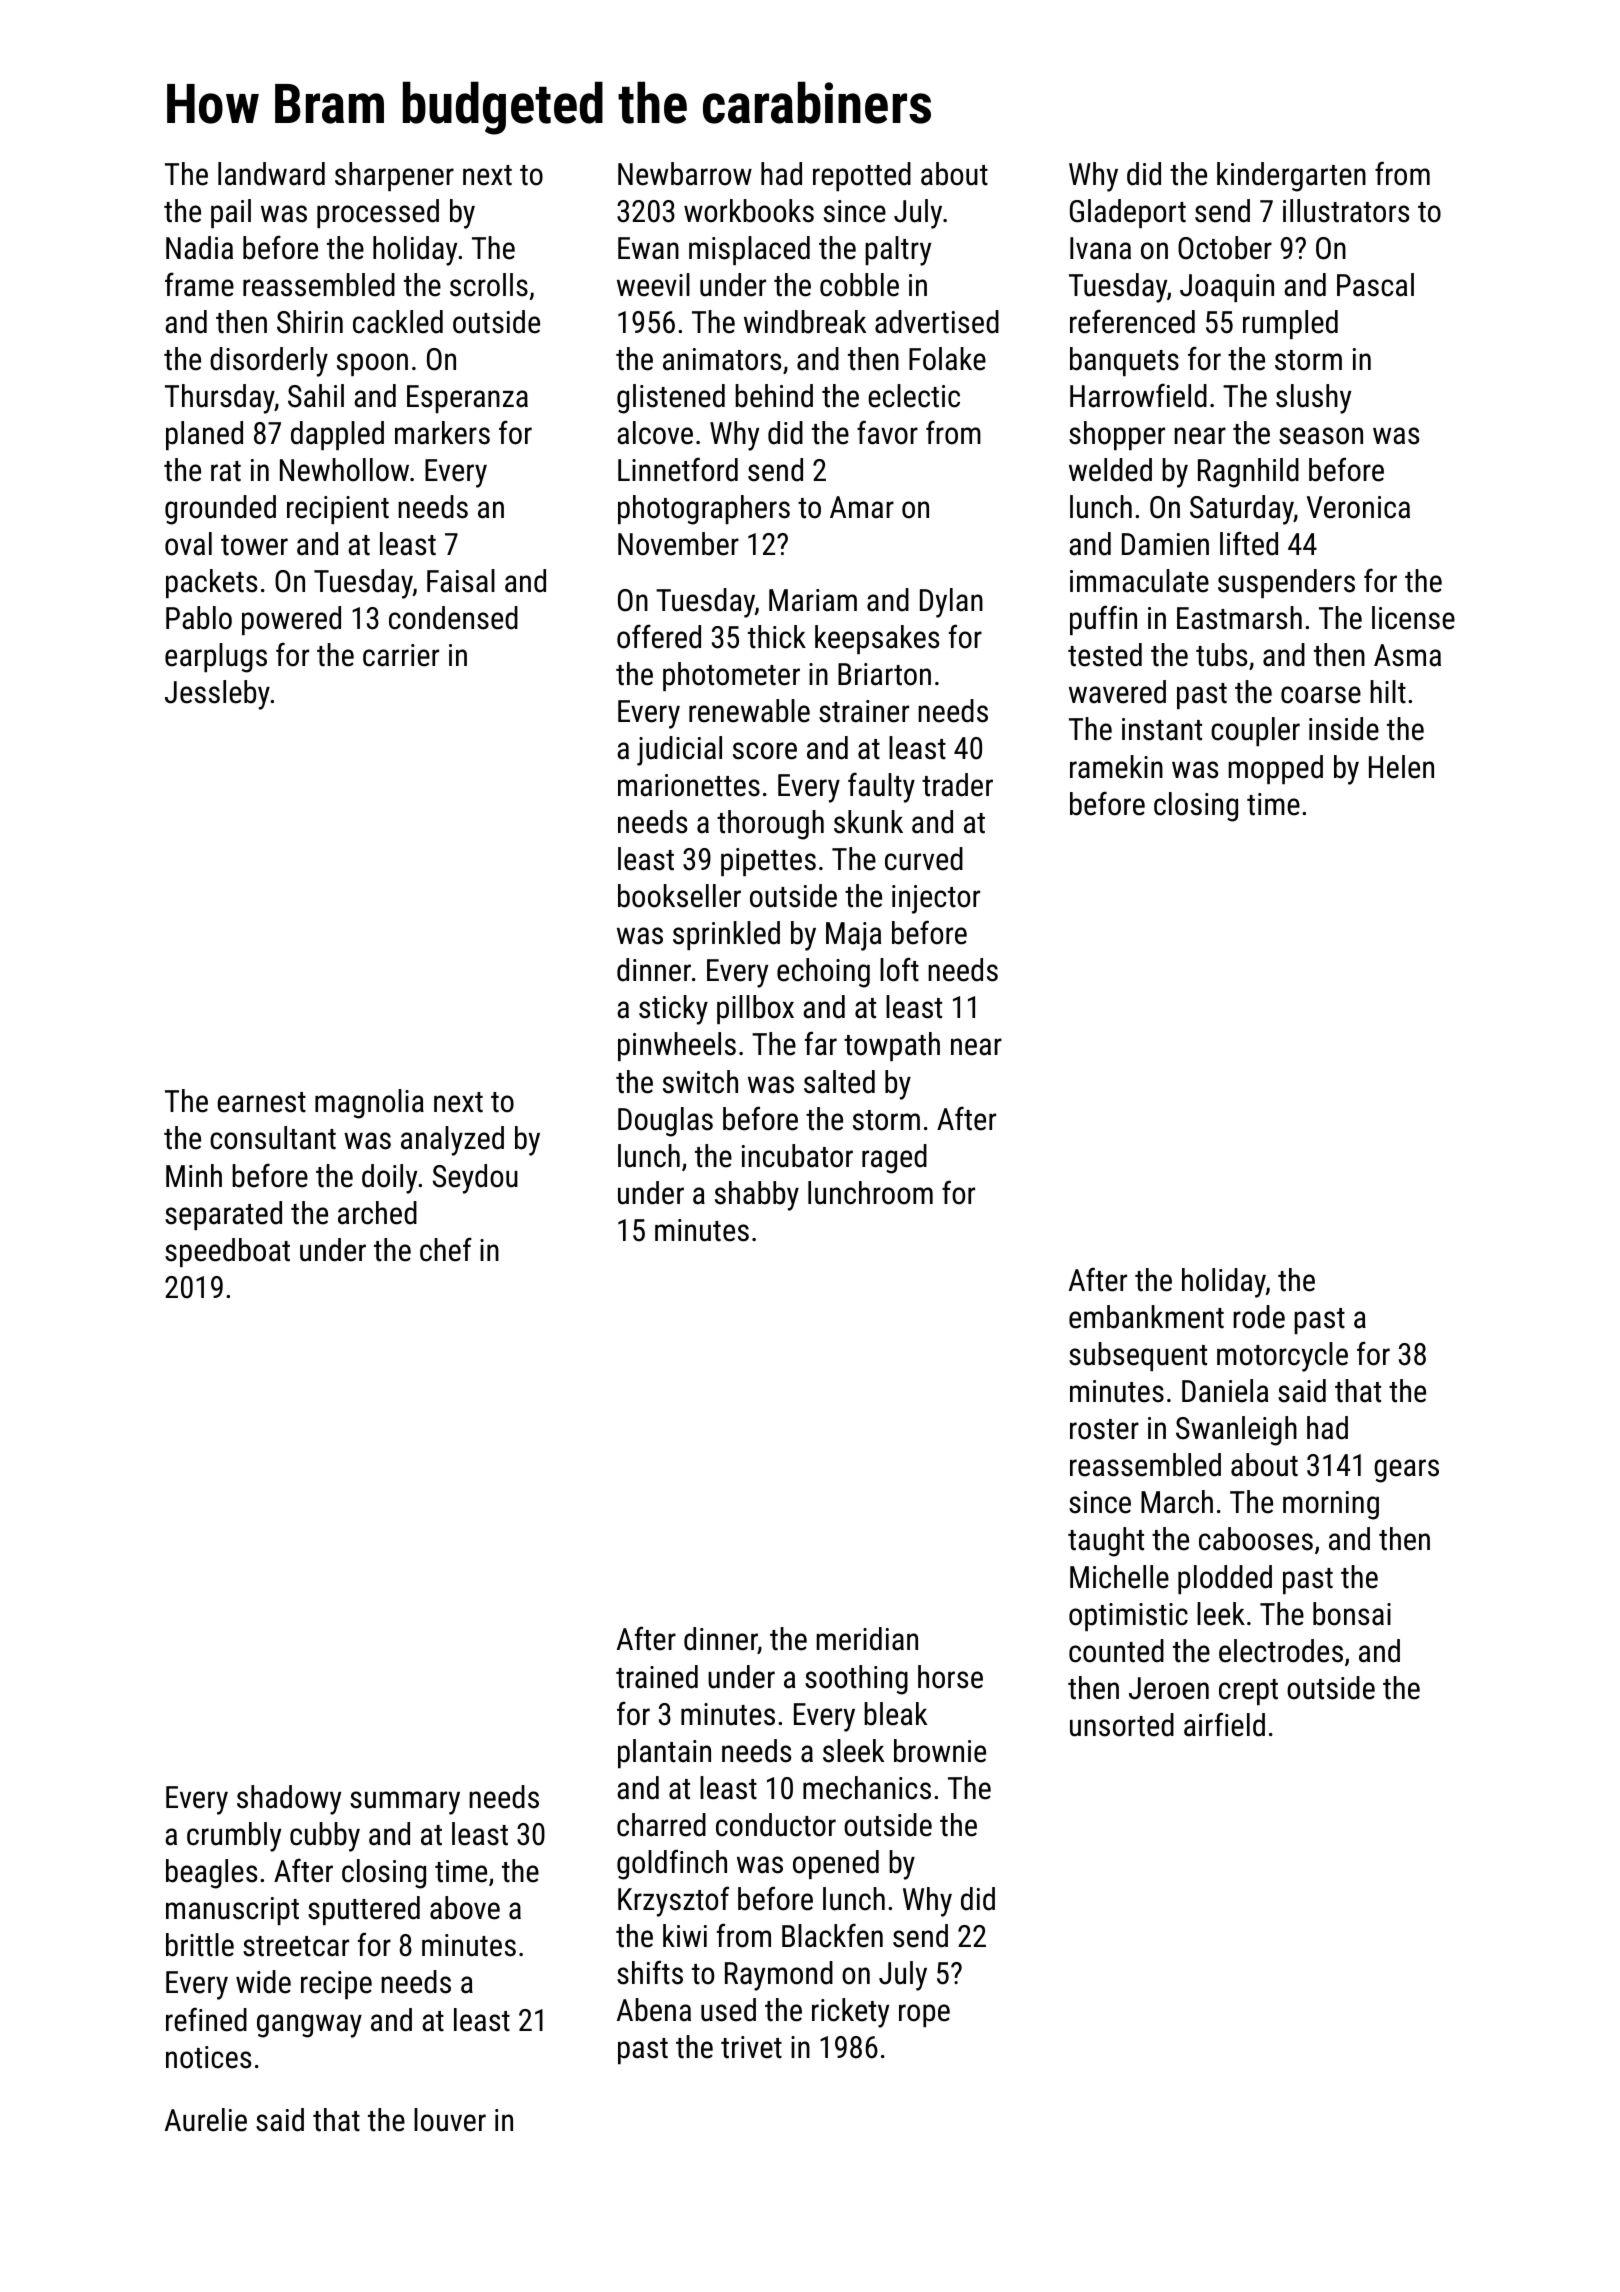 This screenshot has height=2292, width=1620. What do you see at coordinates (884, 674) in the screenshot?
I see `Briarton` at bounding box center [884, 674].
